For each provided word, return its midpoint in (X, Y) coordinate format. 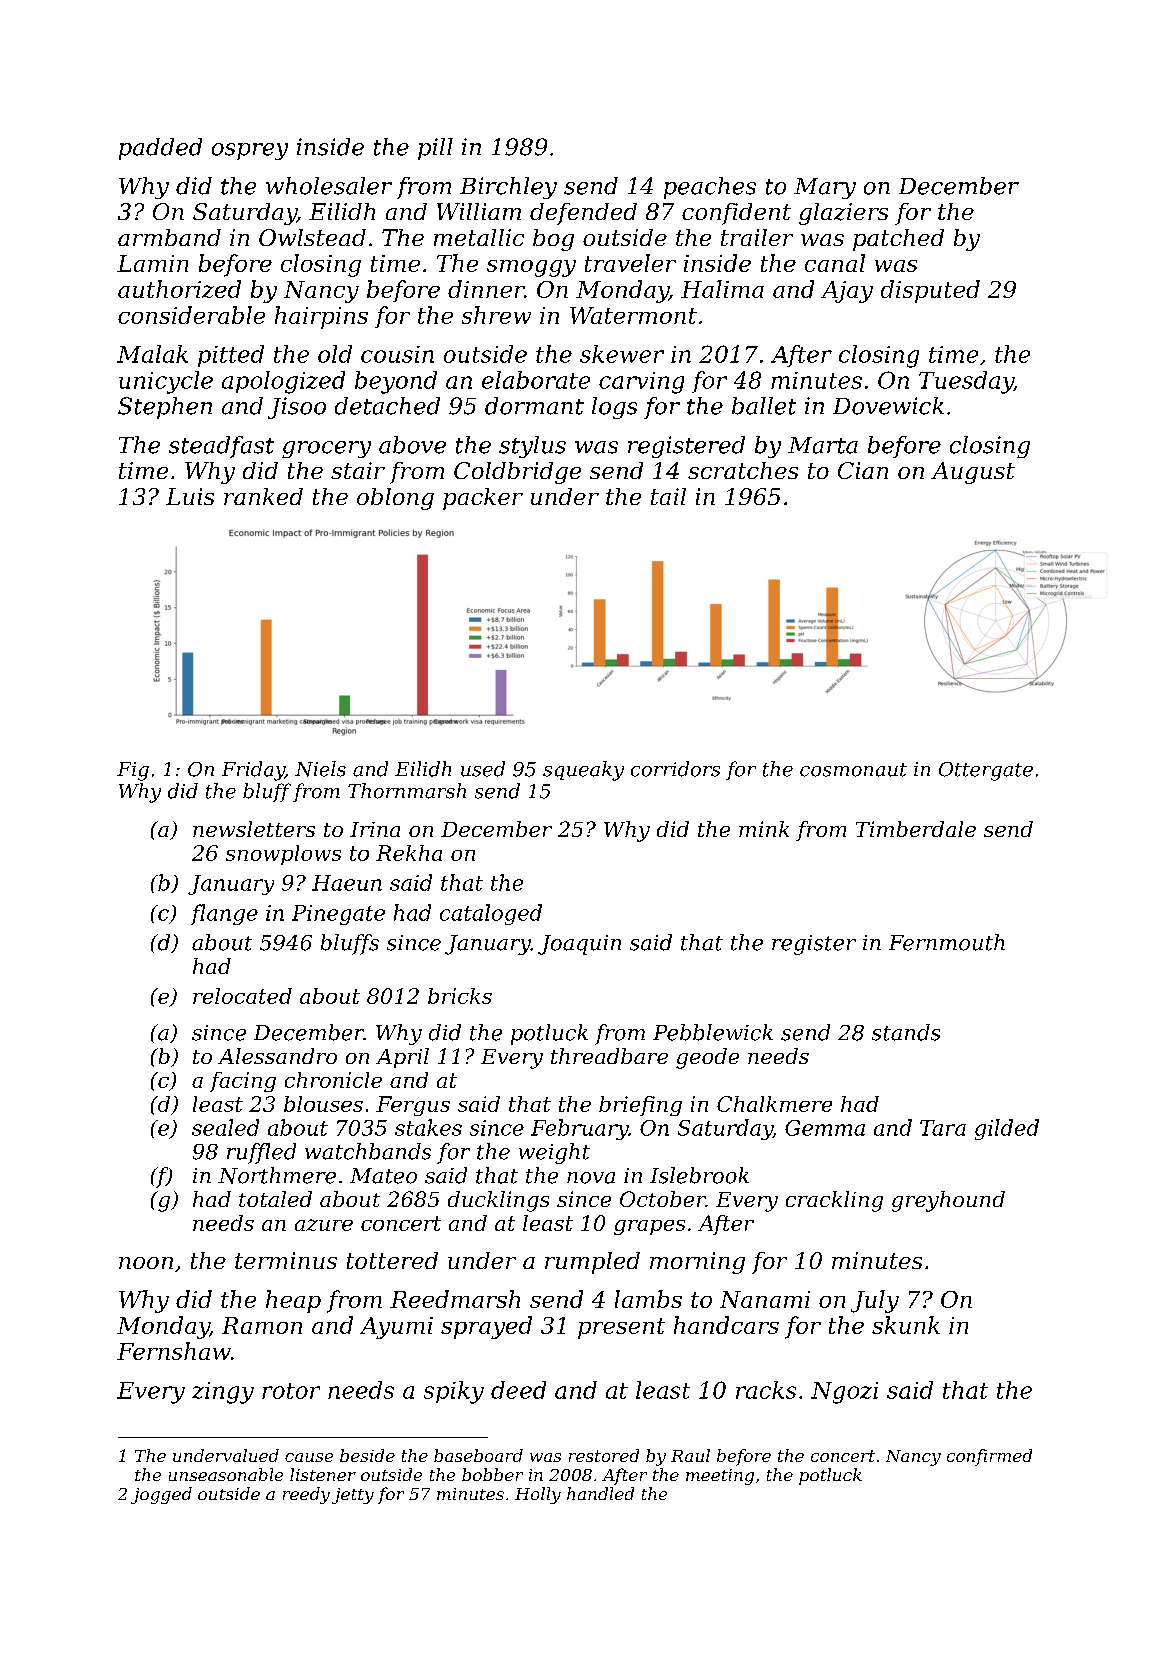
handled (600, 1493)
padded (160, 149)
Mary (825, 188)
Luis (190, 496)
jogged (161, 1495)
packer (483, 499)
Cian (863, 470)
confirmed (989, 1457)
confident (736, 214)
